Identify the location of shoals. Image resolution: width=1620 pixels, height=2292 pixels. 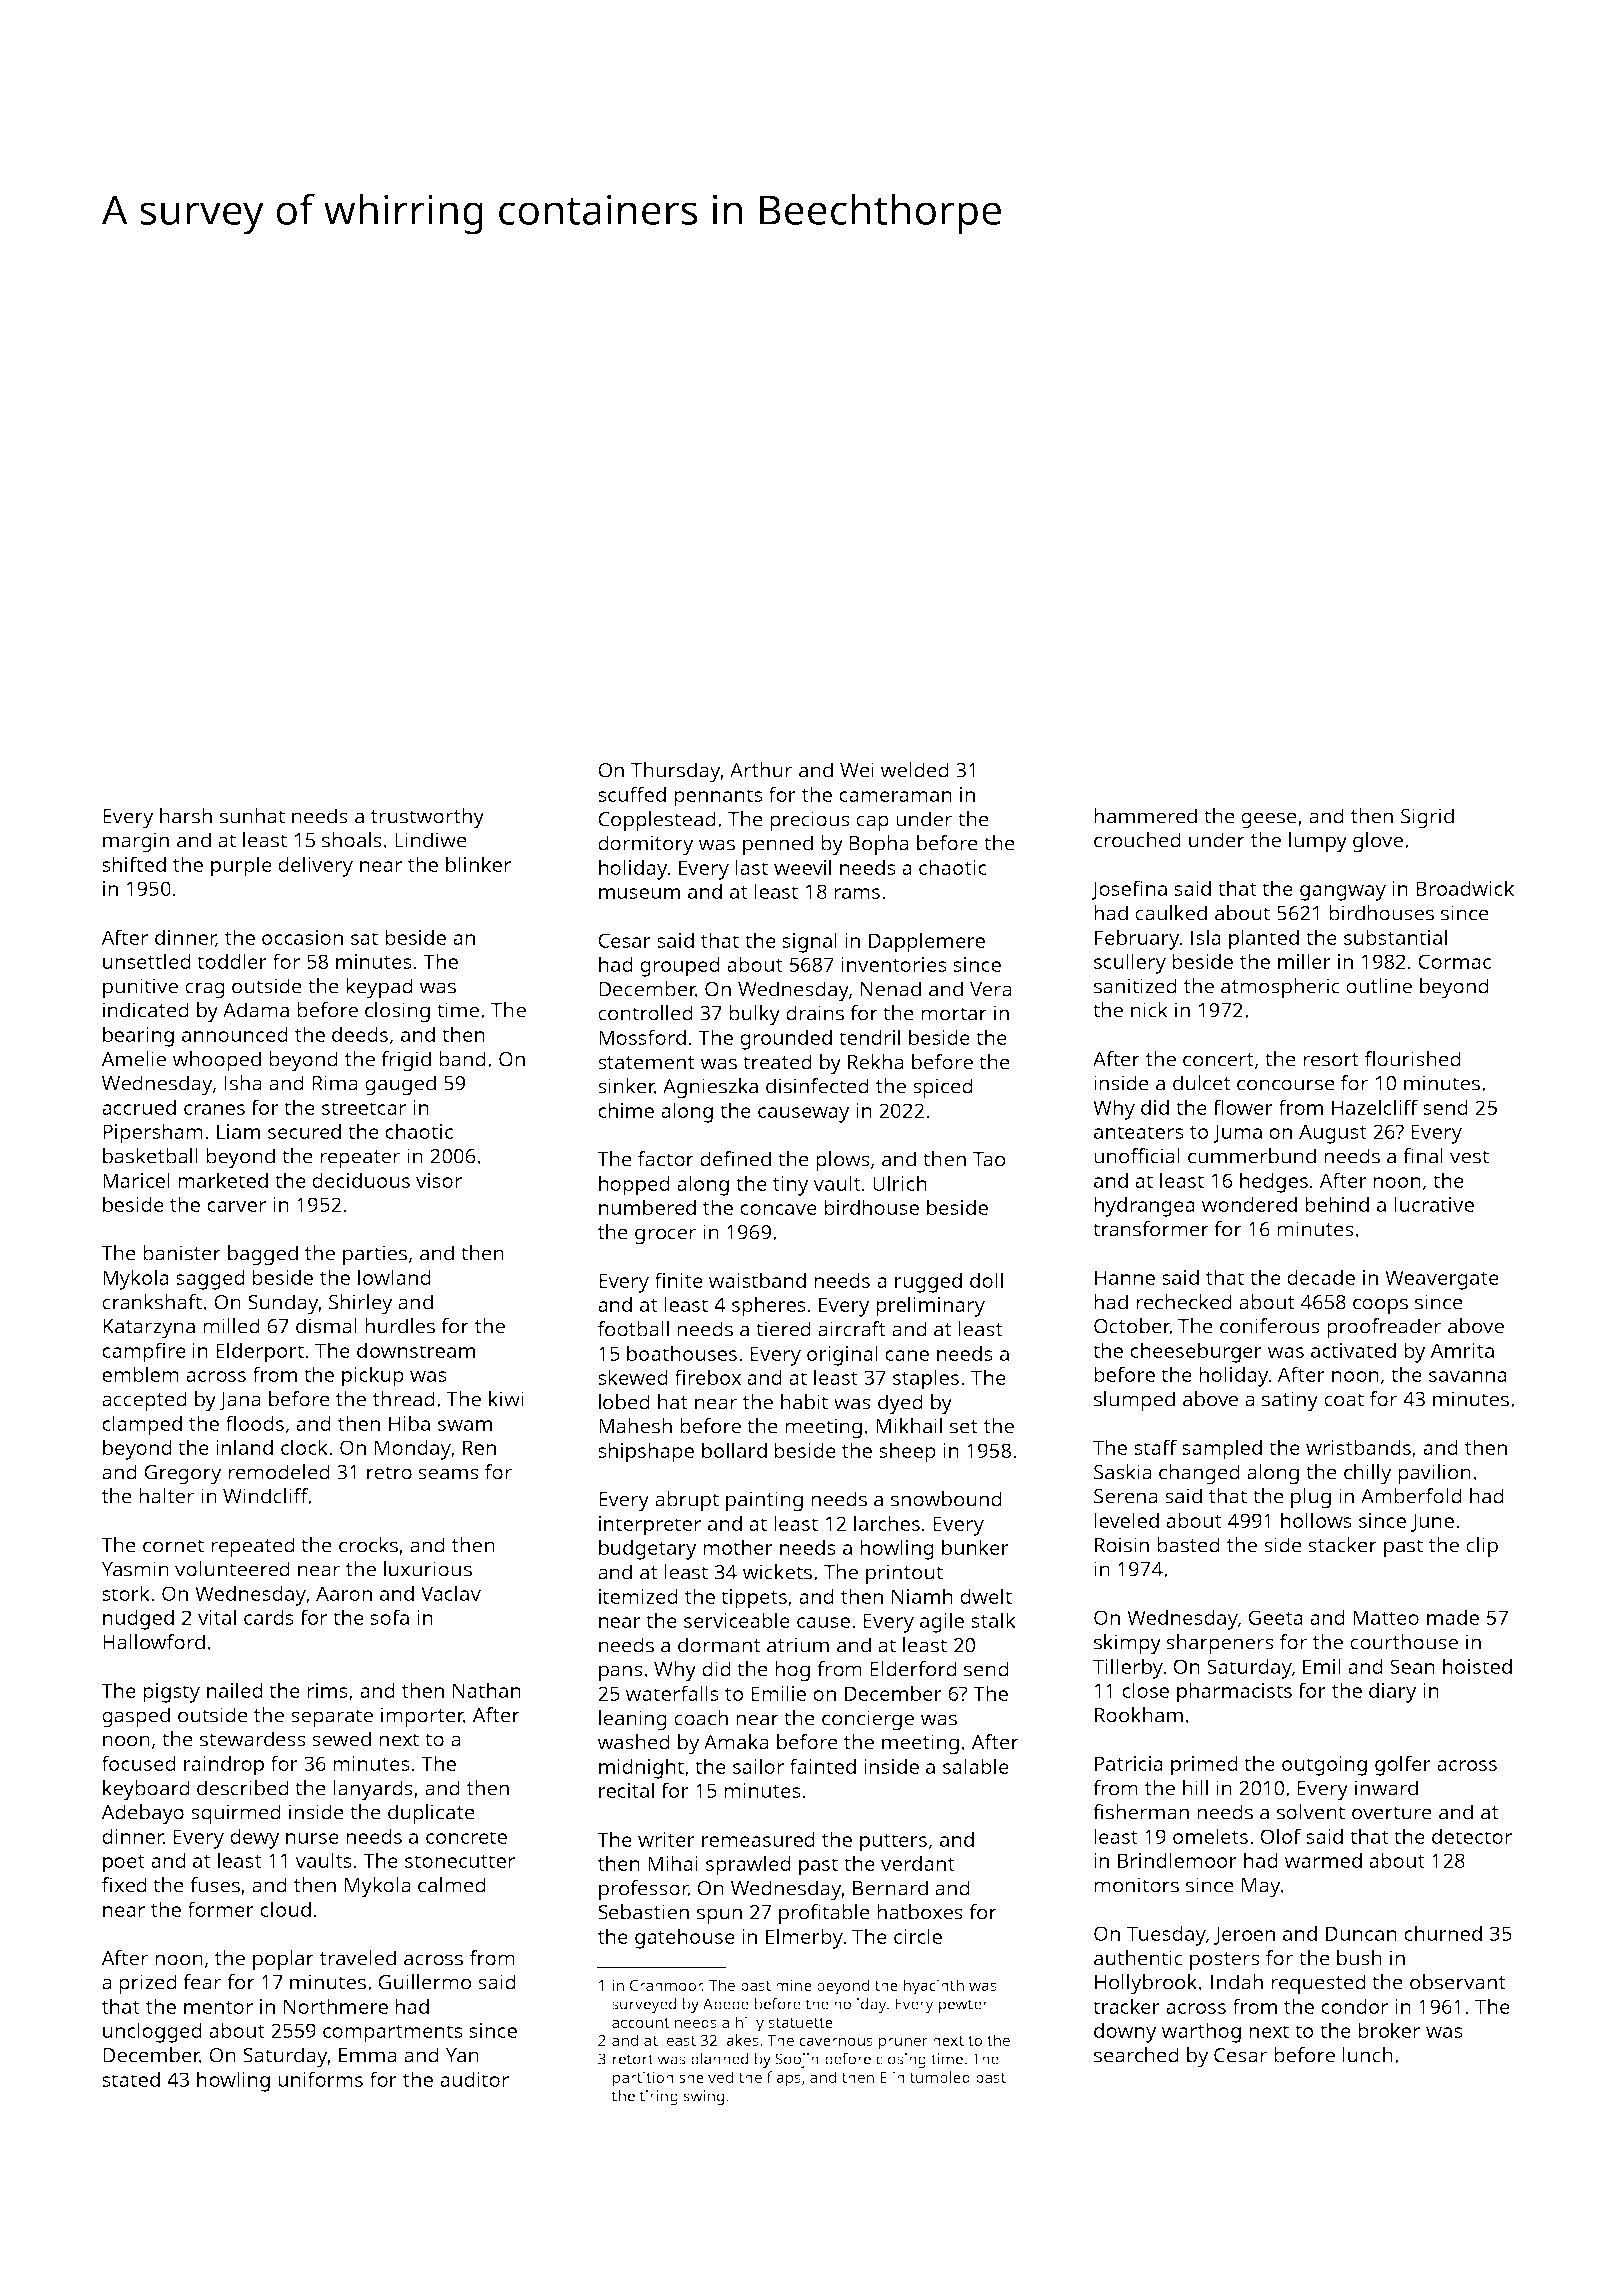
(352, 840).
